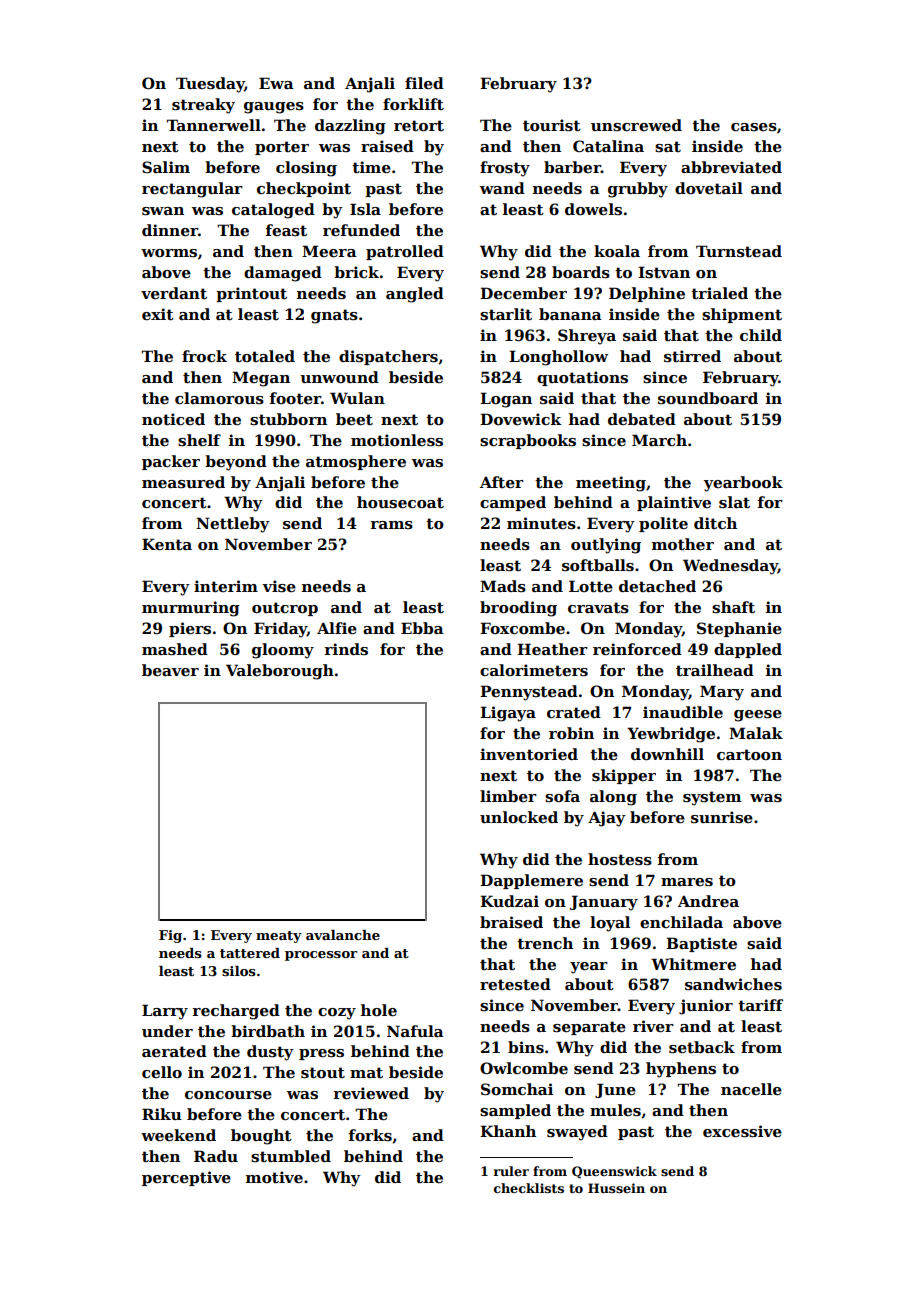  Describe the element at coordinates (405, 252) in the screenshot. I see `patrolled` at that location.
